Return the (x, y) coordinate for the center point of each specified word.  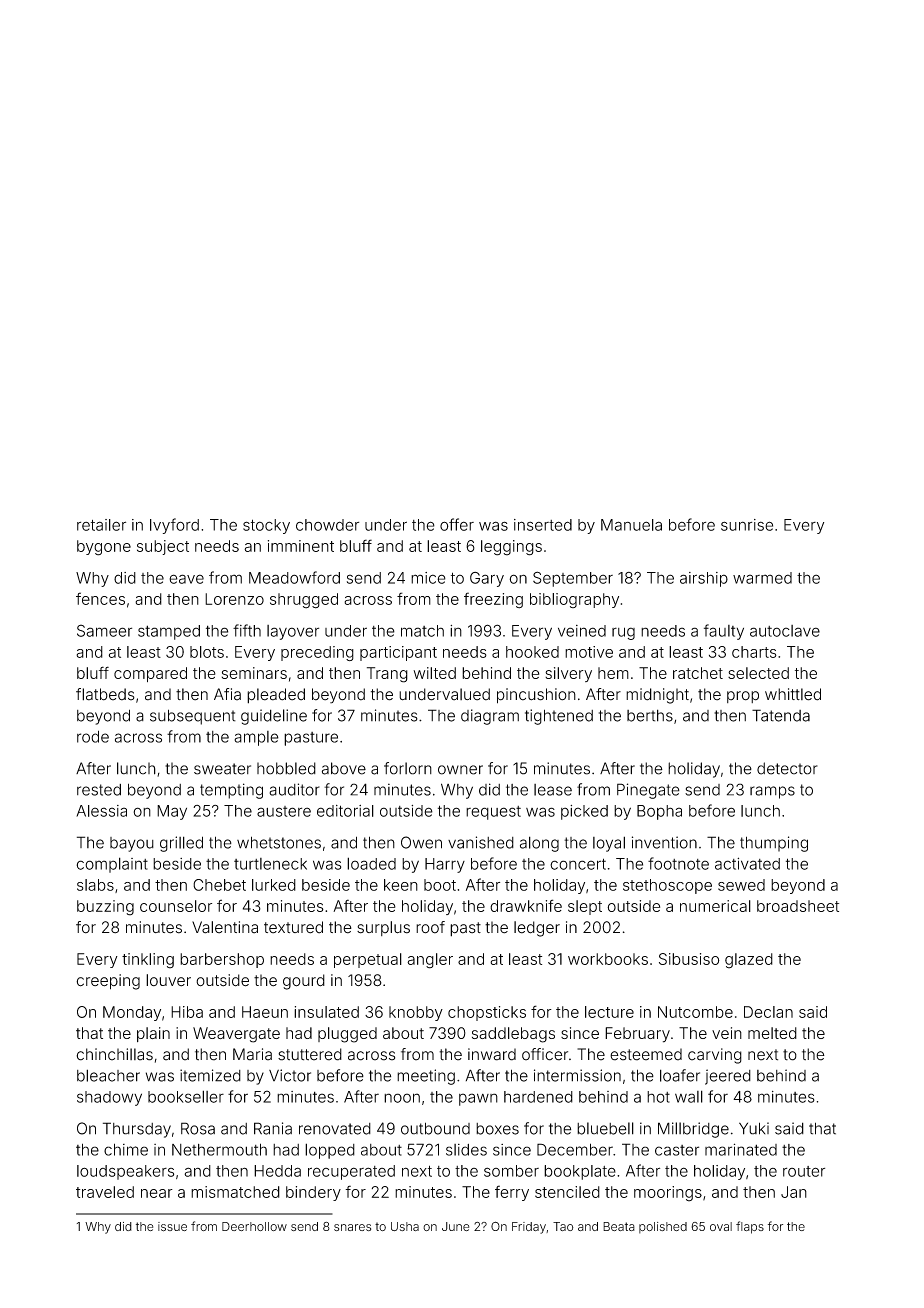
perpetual (368, 960)
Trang (387, 675)
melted (772, 1033)
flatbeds (105, 694)
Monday (132, 1013)
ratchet (698, 673)
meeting (426, 1077)
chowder (327, 525)
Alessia (101, 811)
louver (168, 980)
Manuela (631, 525)
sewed (741, 885)
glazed (749, 961)
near (157, 1193)
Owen (421, 842)
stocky (266, 526)
